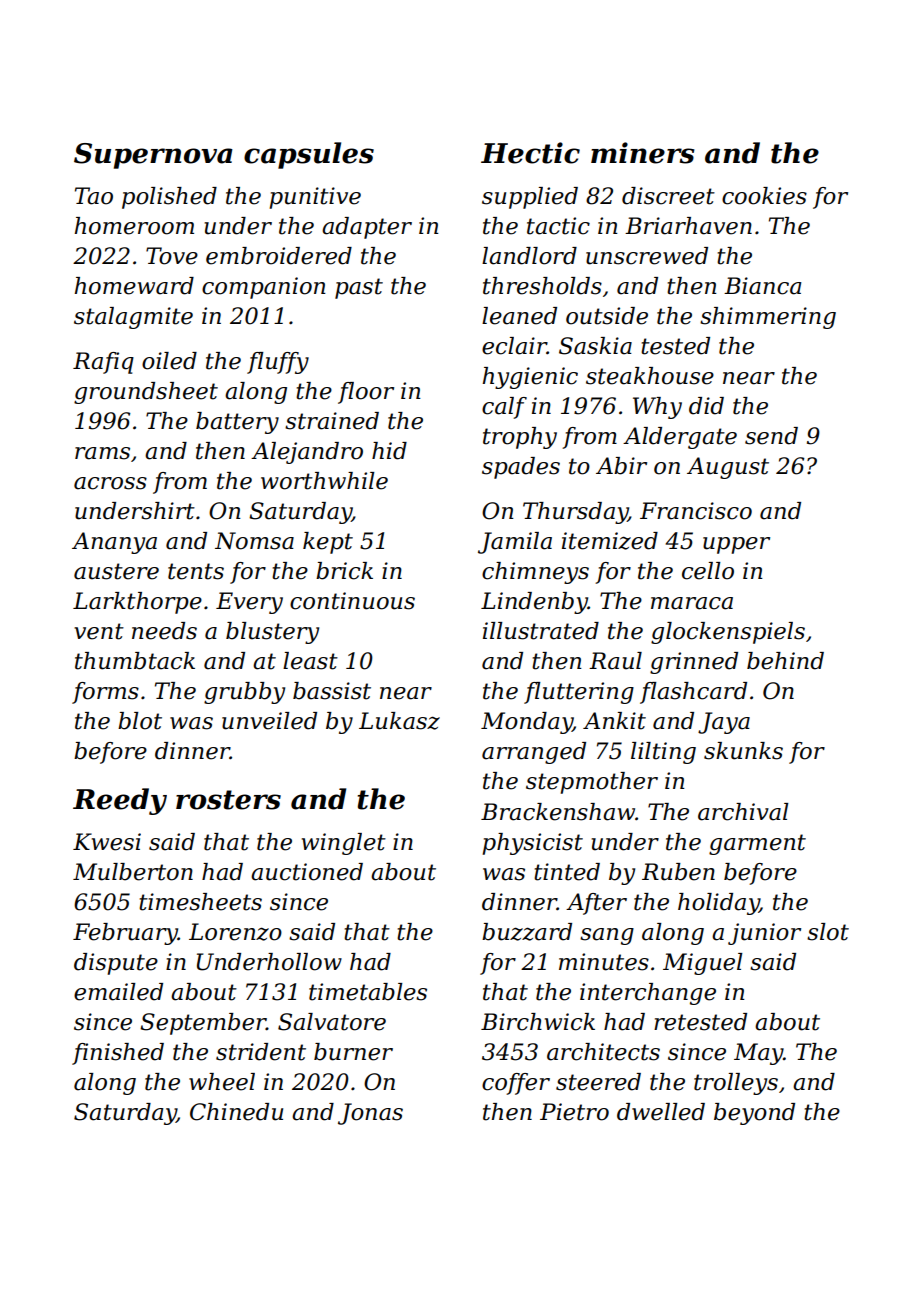 The height and width of the document is (1311, 924). I want to click on finished, so click(118, 1054).
